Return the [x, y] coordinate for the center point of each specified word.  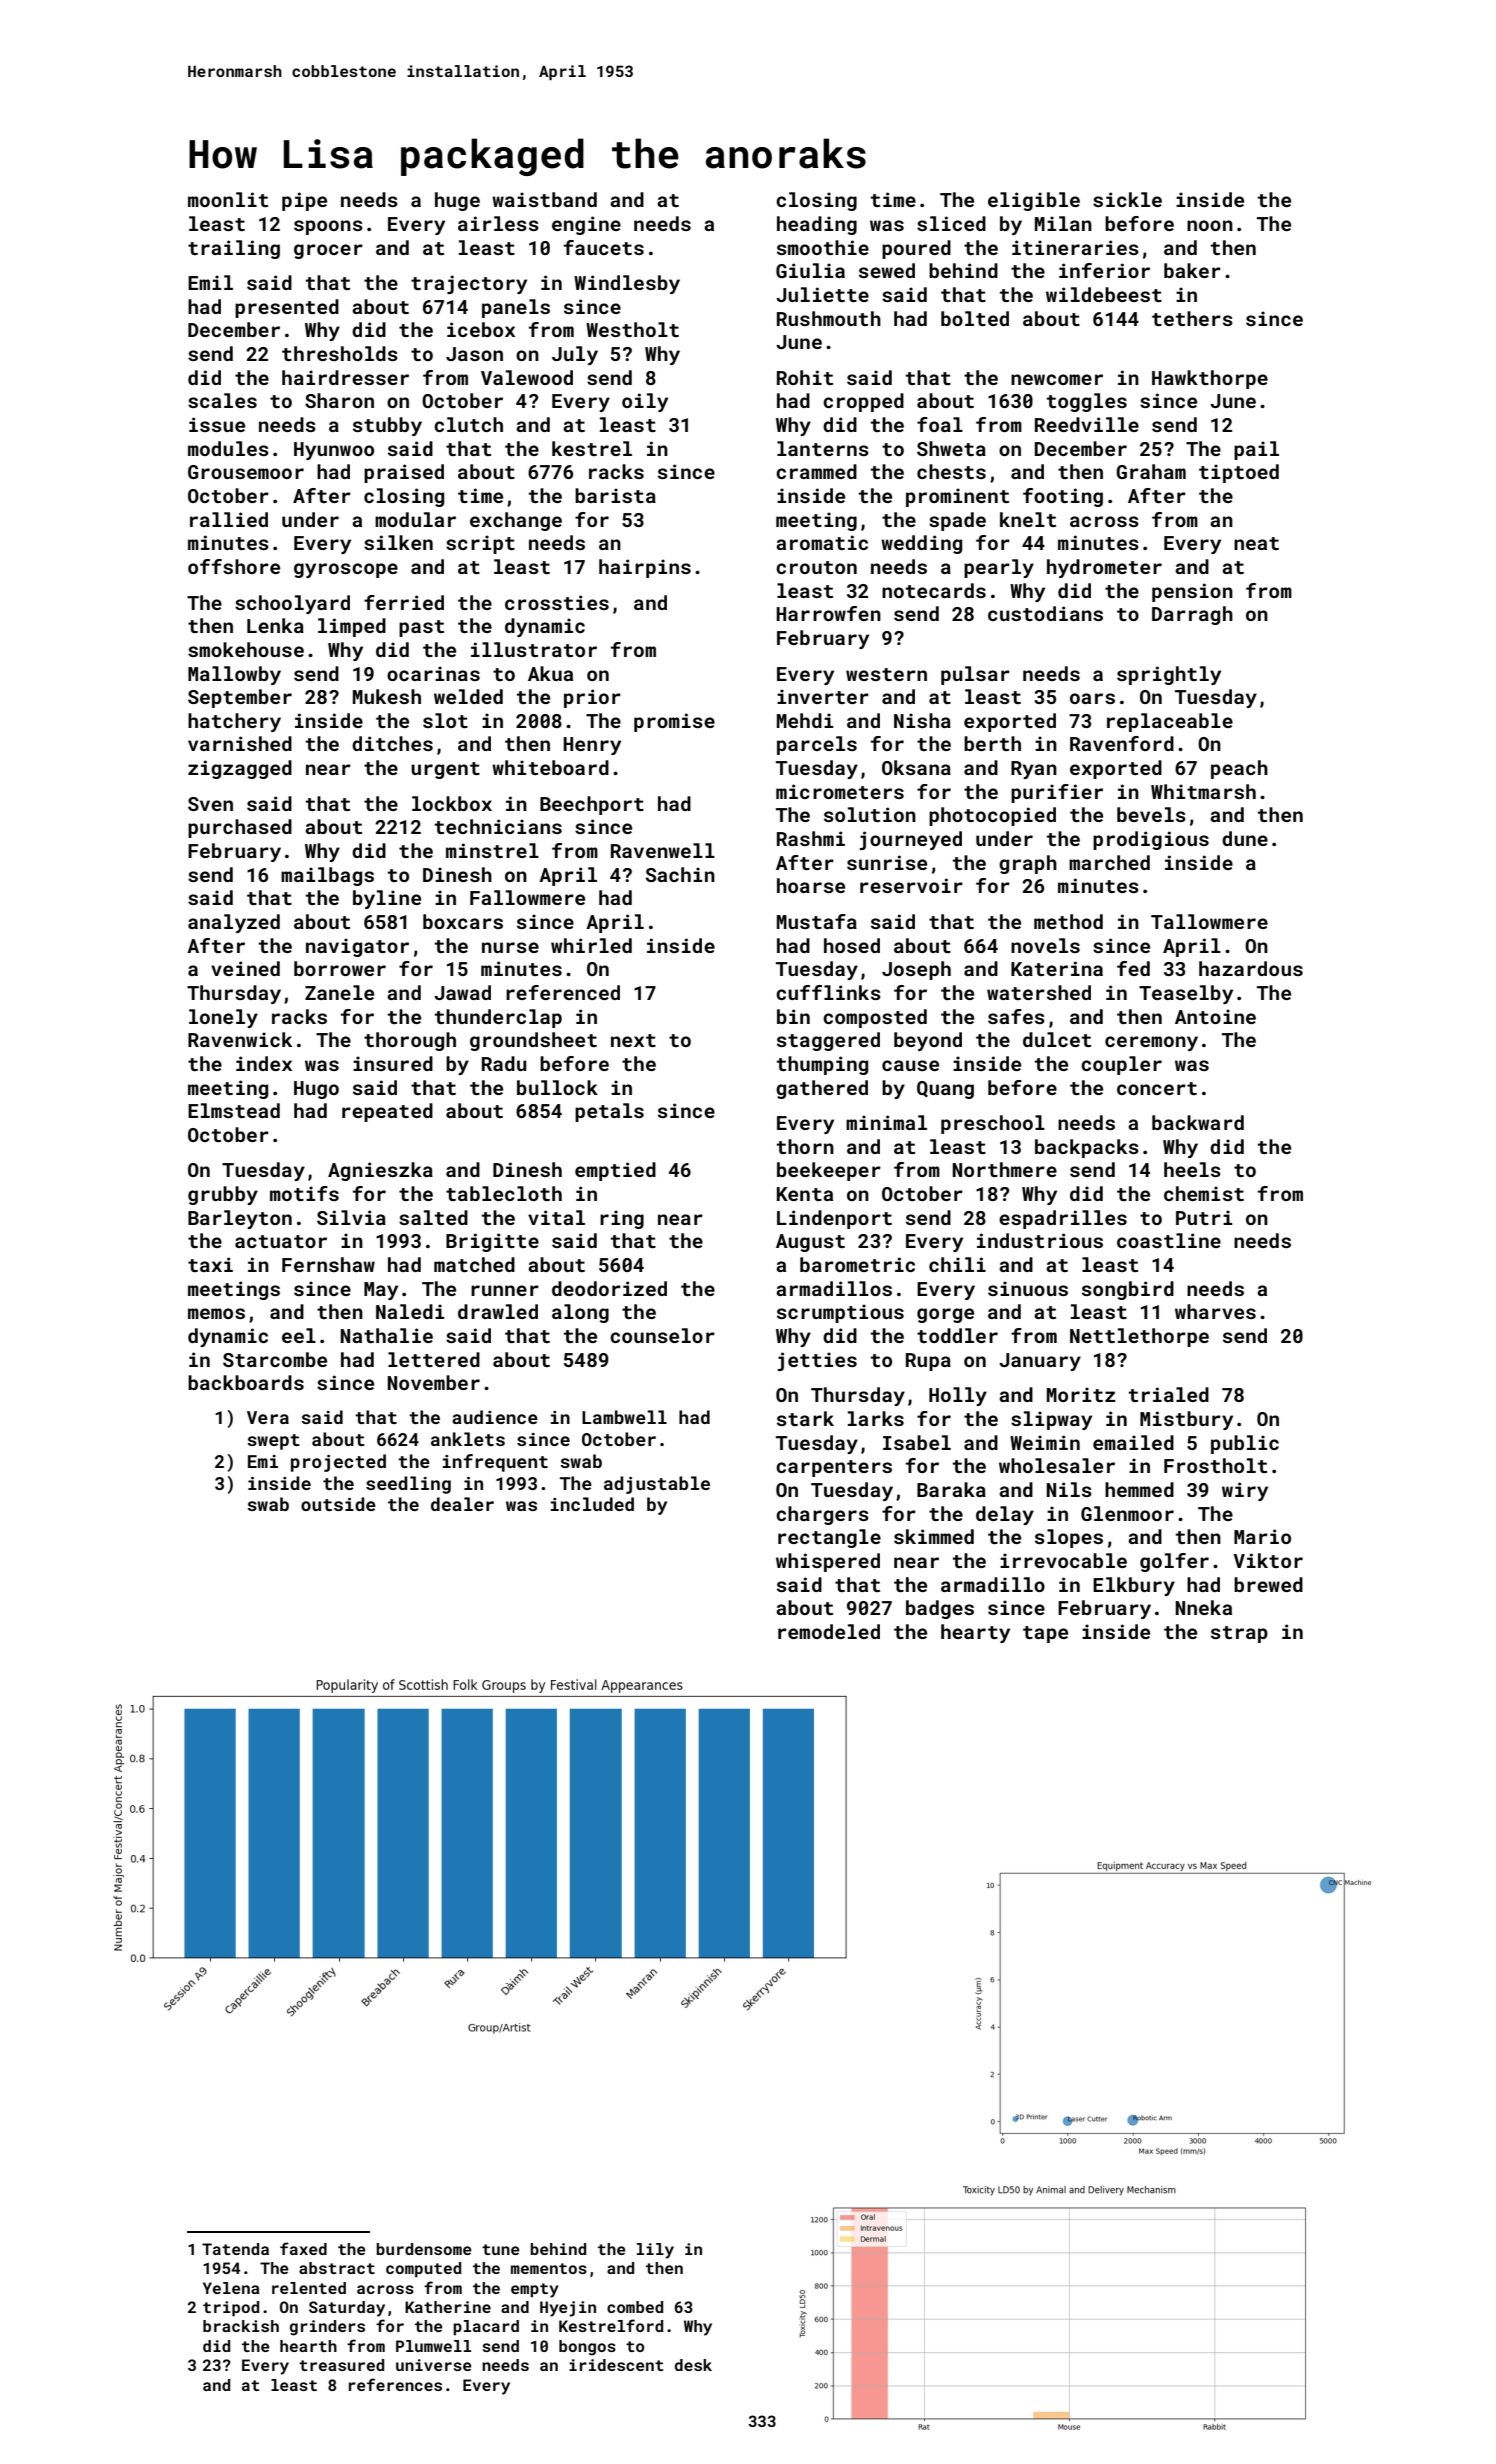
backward [1198, 1122]
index [264, 1063]
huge [457, 201]
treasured [341, 2365]
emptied [615, 1171]
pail [1256, 450]
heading [817, 225]
